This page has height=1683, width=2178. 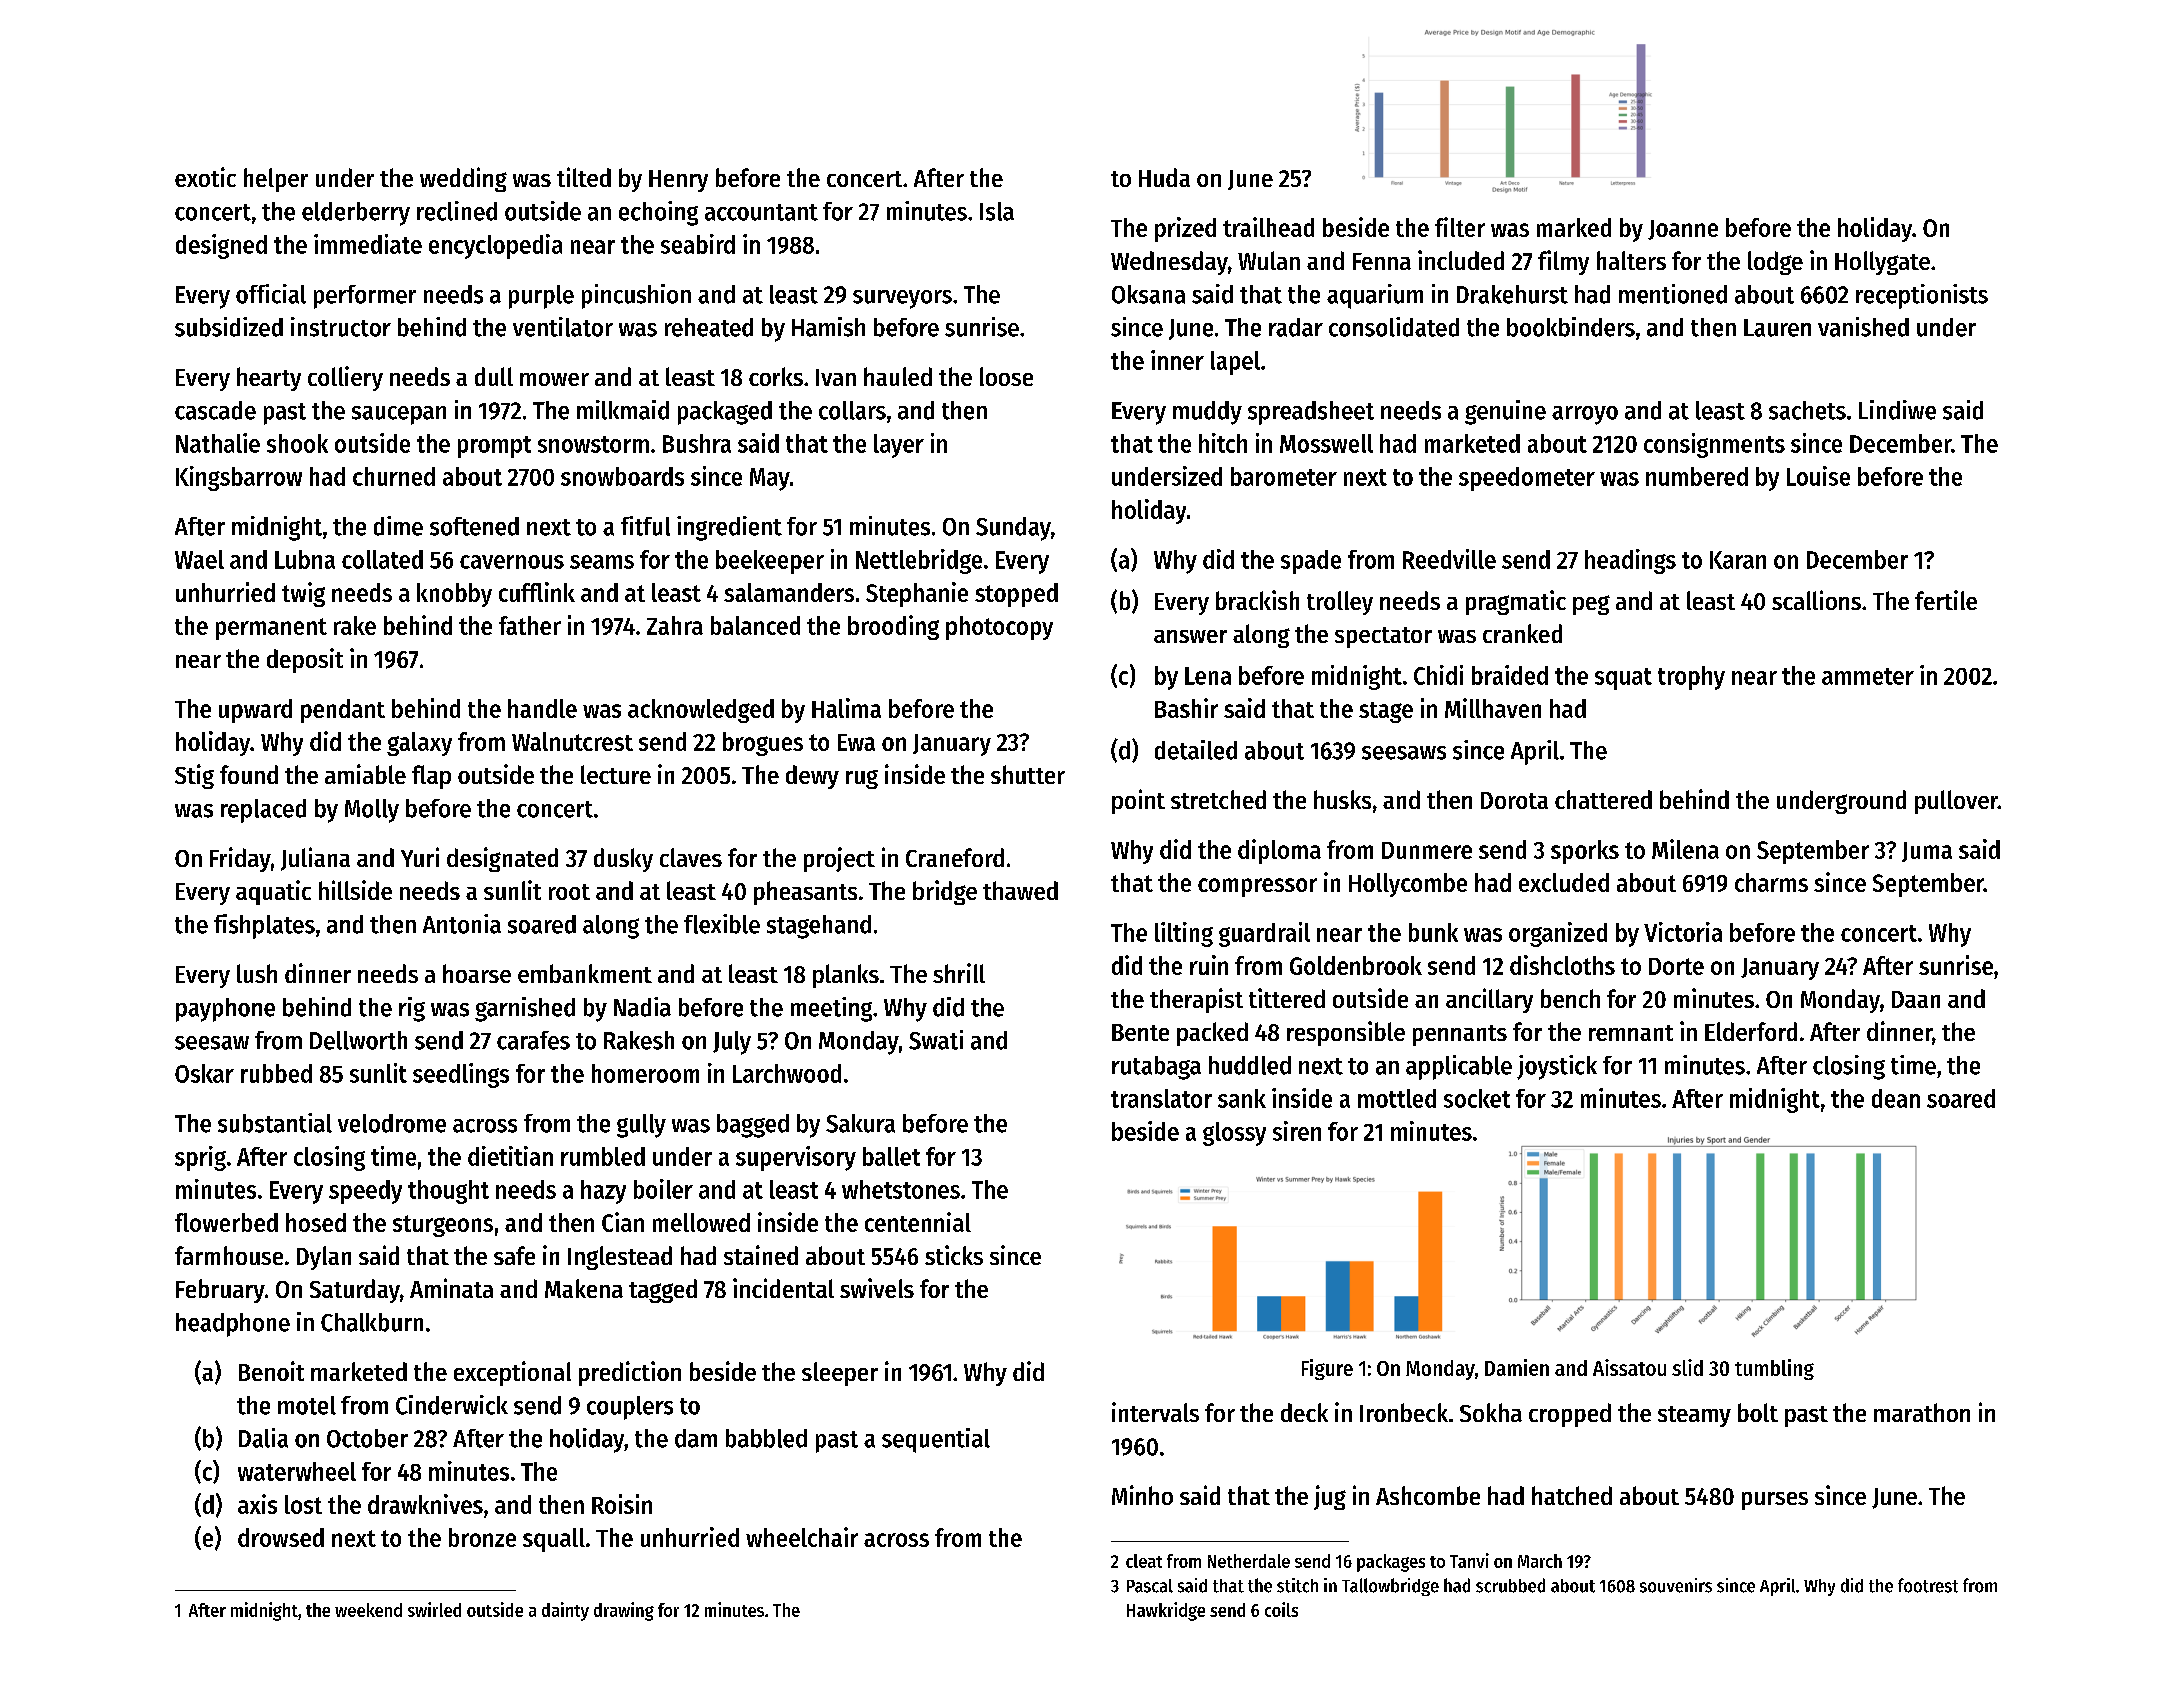 I want to click on Figure, so click(x=1327, y=1369).
